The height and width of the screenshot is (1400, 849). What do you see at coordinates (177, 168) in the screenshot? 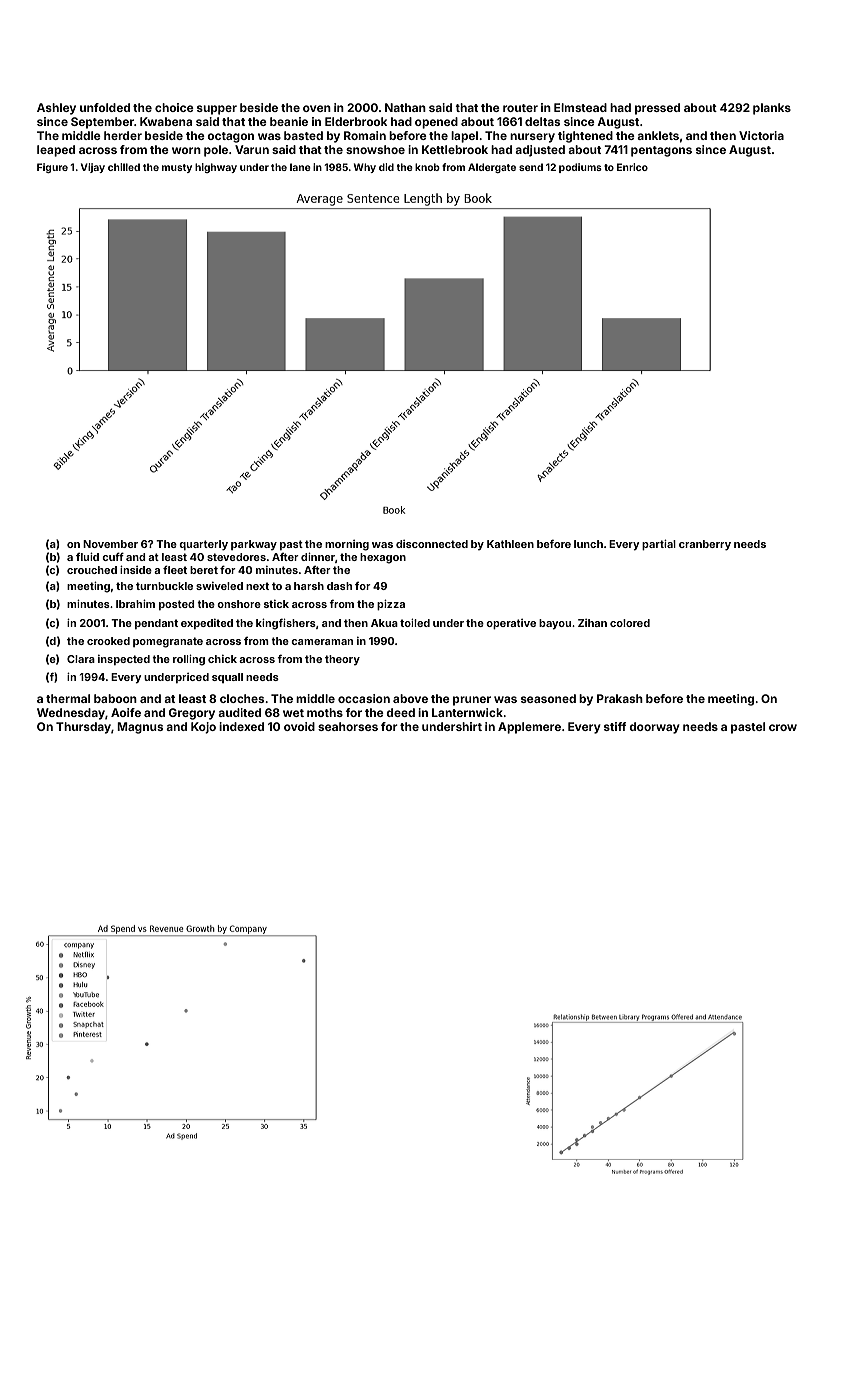
I see `musty` at bounding box center [177, 168].
